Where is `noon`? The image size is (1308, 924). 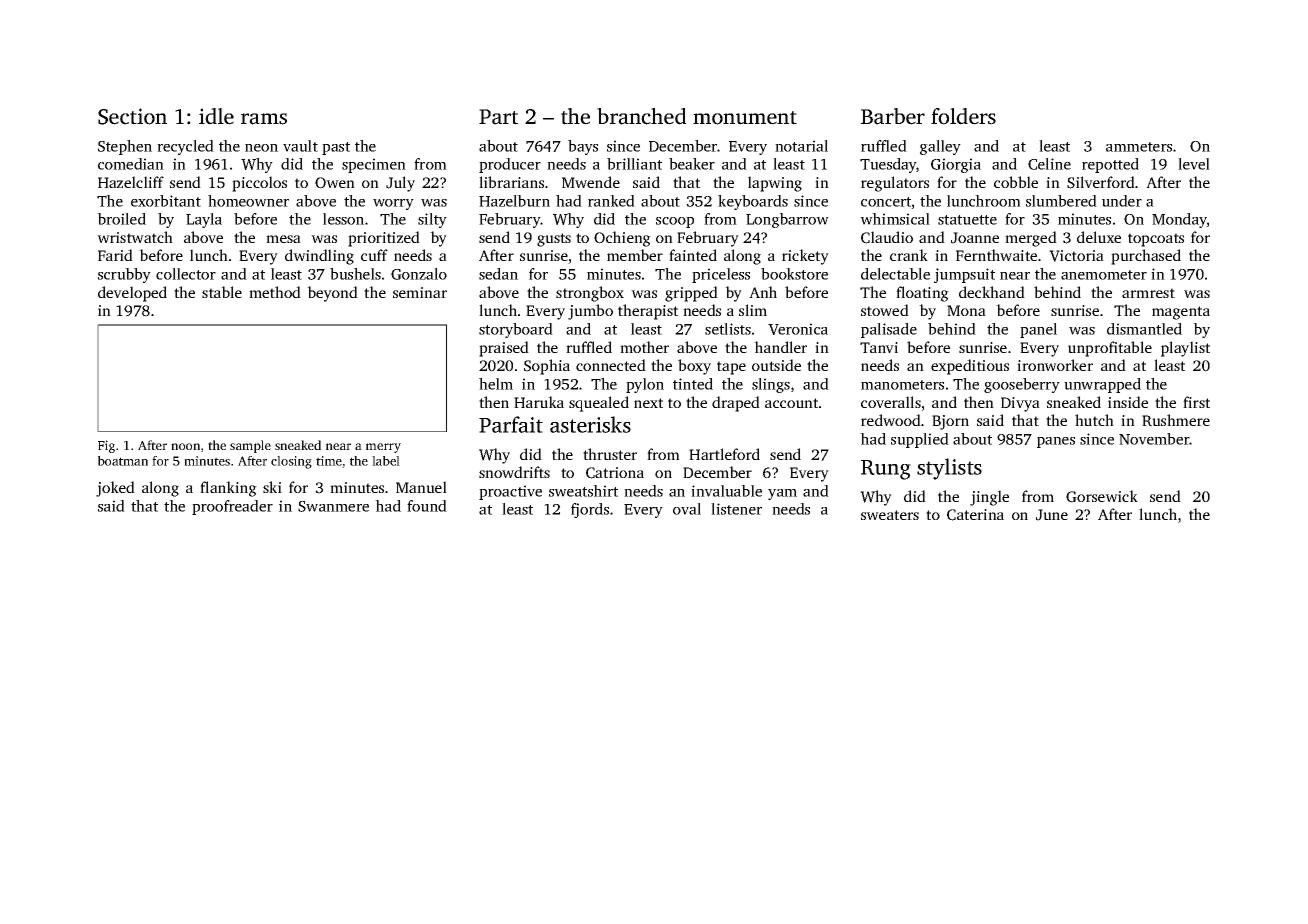 noon is located at coordinates (185, 446).
